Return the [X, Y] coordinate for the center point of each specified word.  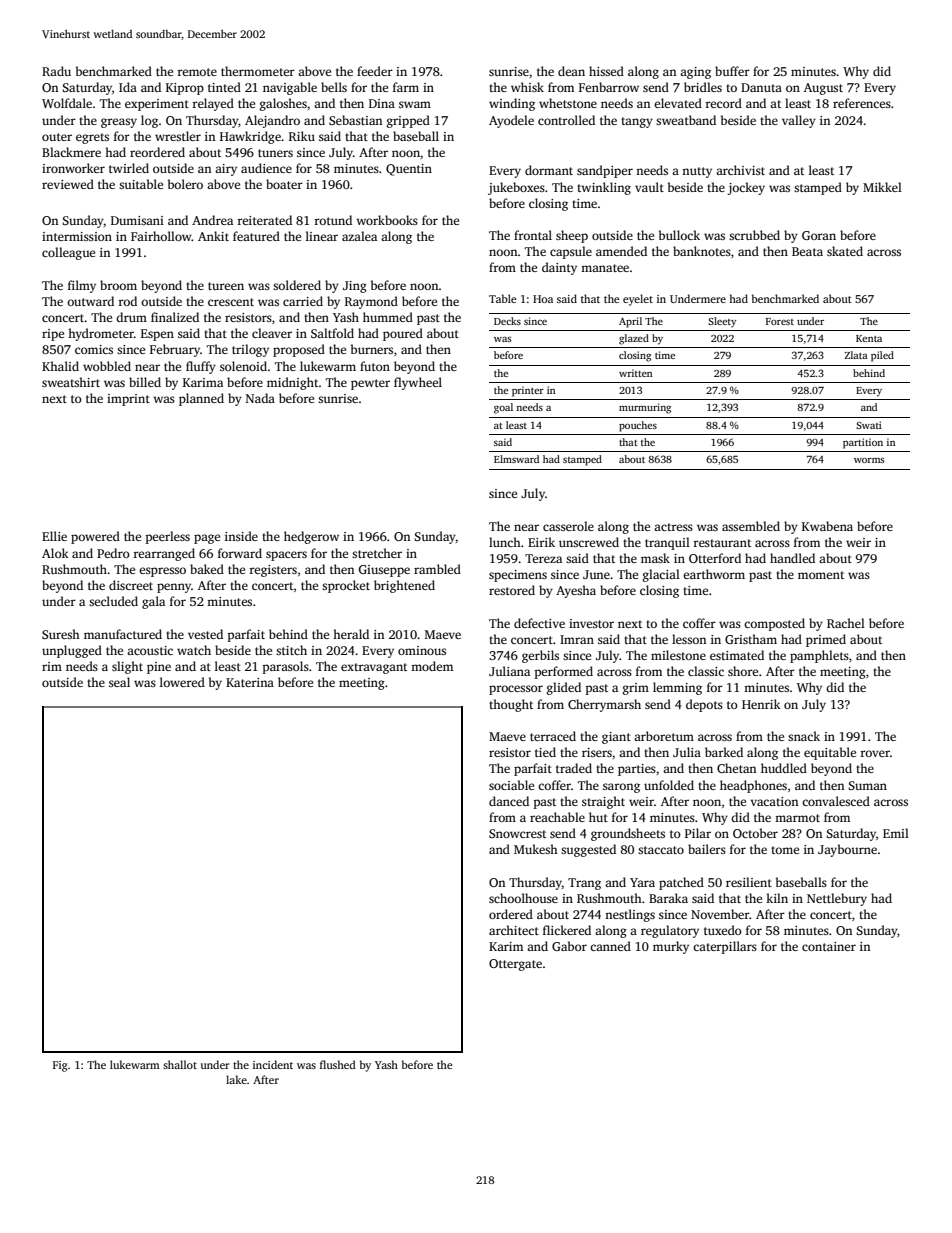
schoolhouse [523, 898]
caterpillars [725, 947]
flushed [338, 1064]
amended [621, 251]
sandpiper [605, 171]
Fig [60, 1066]
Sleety [722, 322]
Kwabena [827, 526]
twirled [129, 168]
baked [207, 569]
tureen [226, 286]
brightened [404, 586]
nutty [697, 172]
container [829, 946]
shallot [180, 1064]
